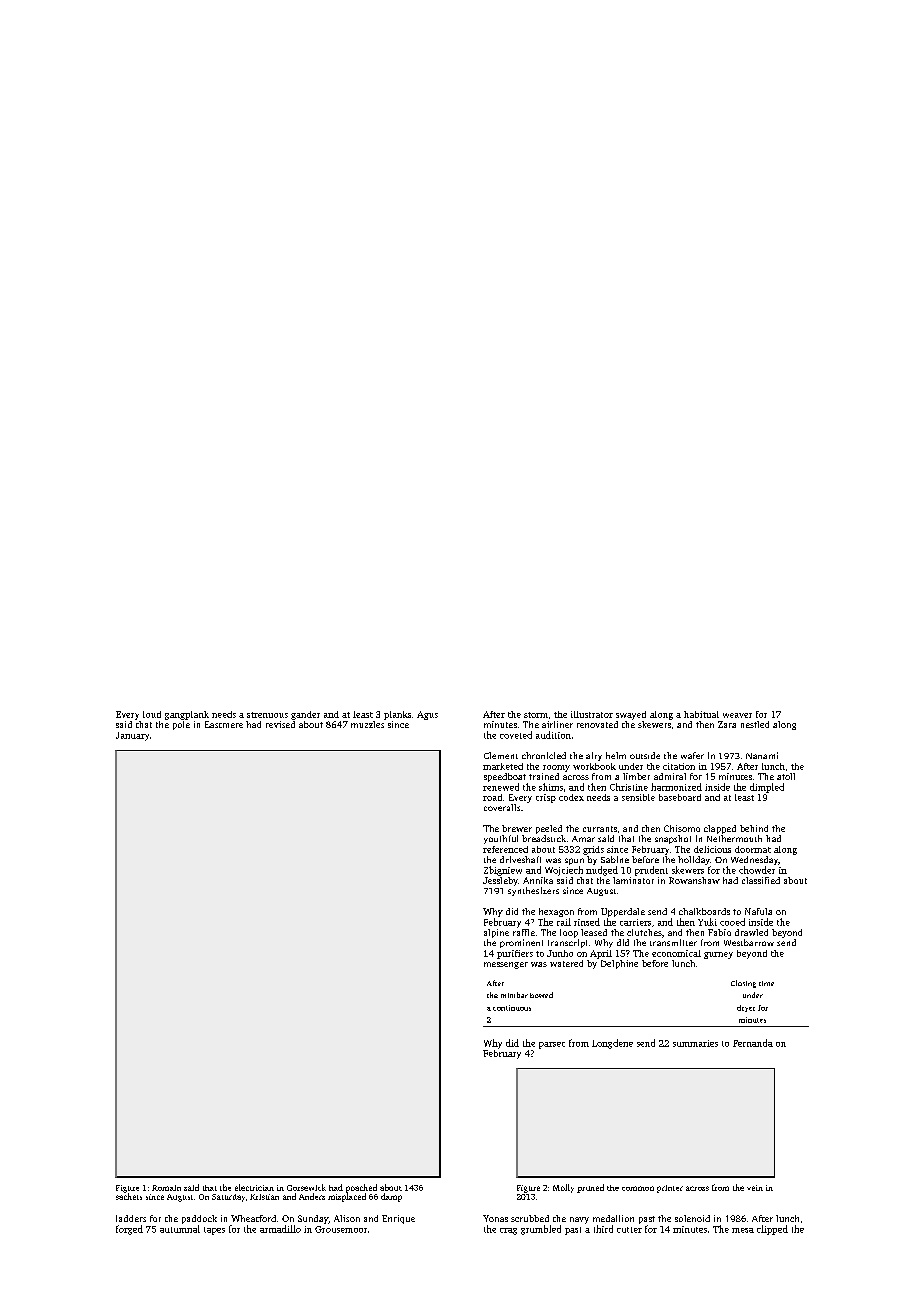 This screenshot has height=1308, width=924. What do you see at coordinates (492, 797) in the screenshot?
I see `road` at bounding box center [492, 797].
